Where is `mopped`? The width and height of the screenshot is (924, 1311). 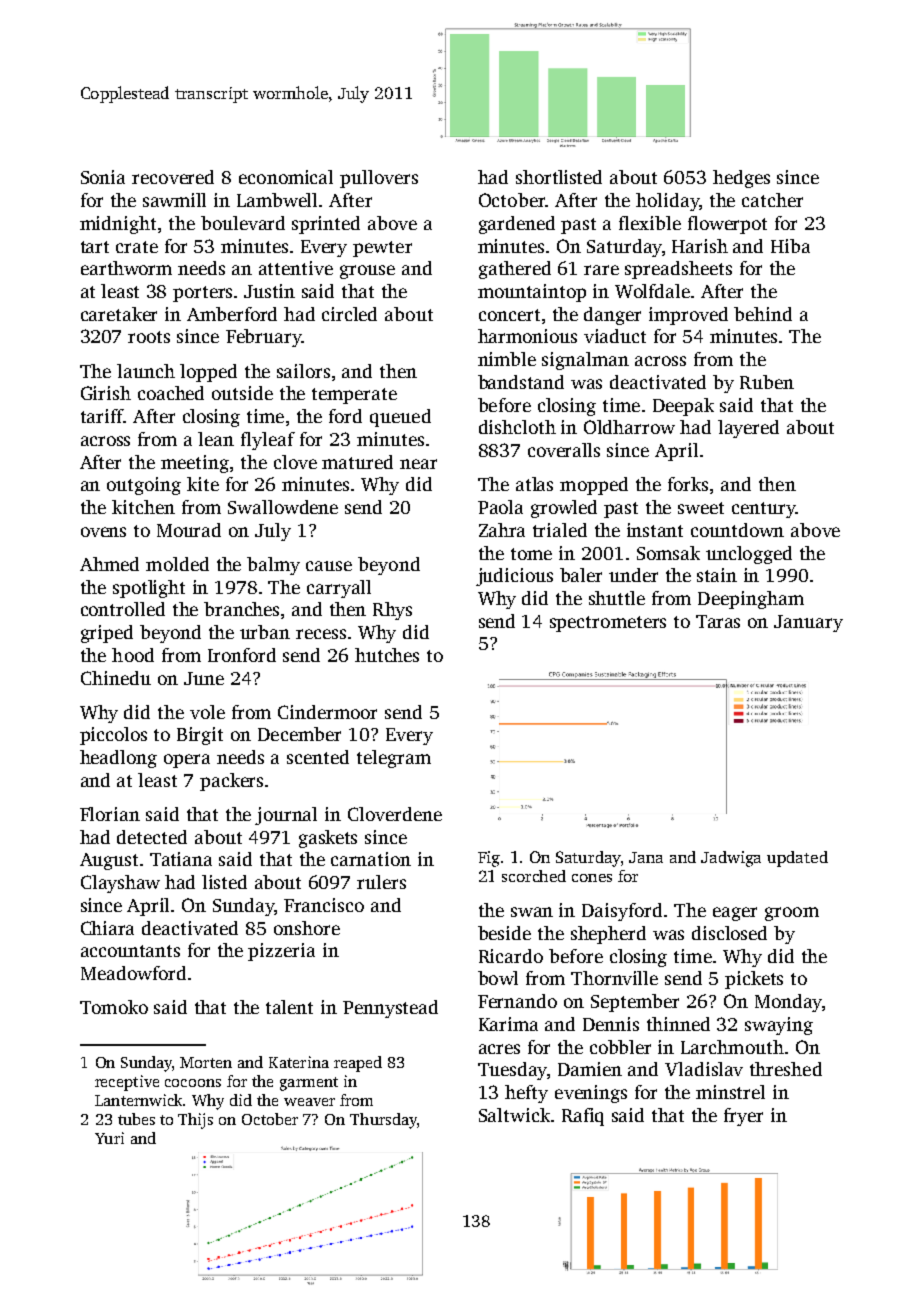
mopped is located at coordinates (594, 486).
